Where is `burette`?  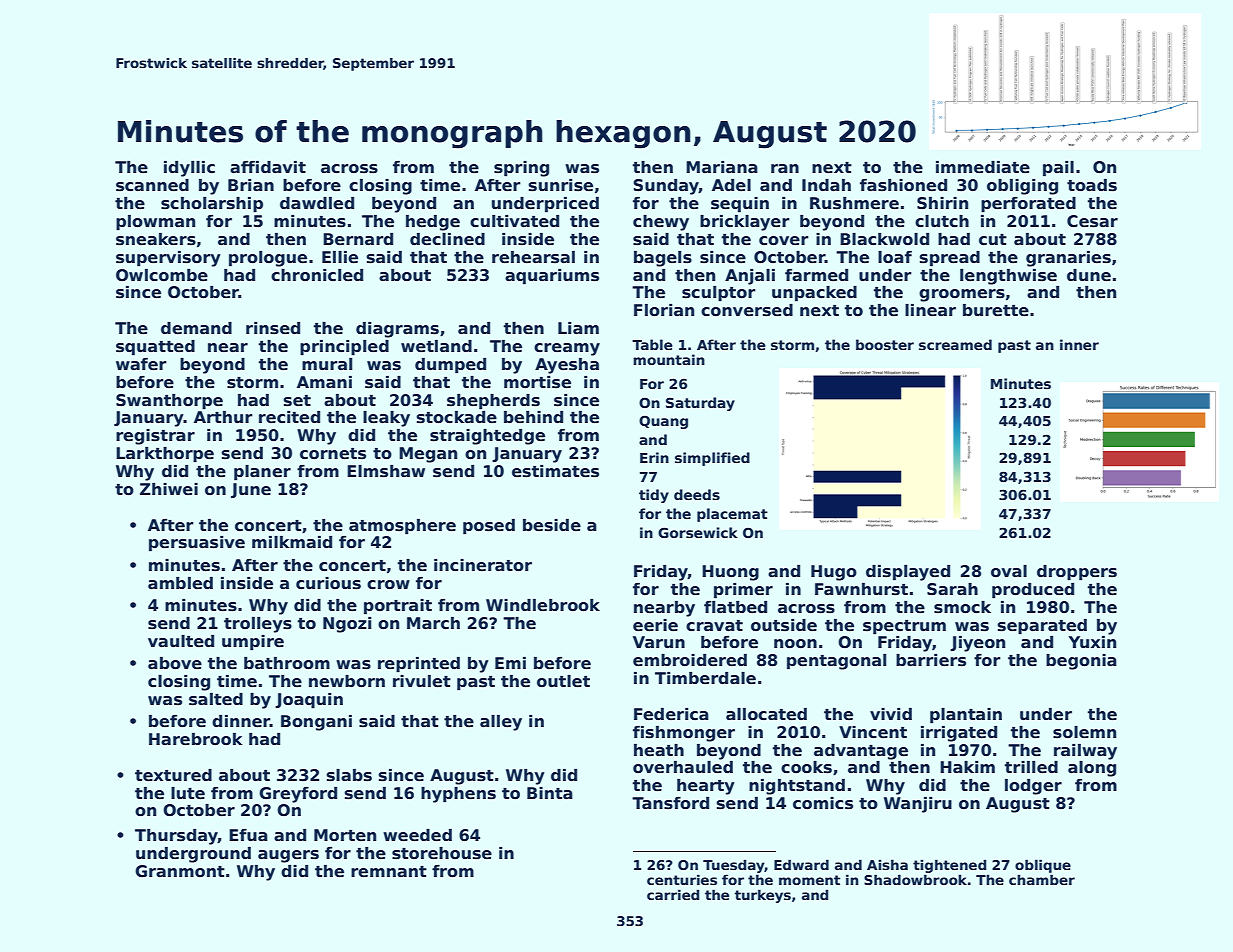 burette is located at coordinates (996, 310).
